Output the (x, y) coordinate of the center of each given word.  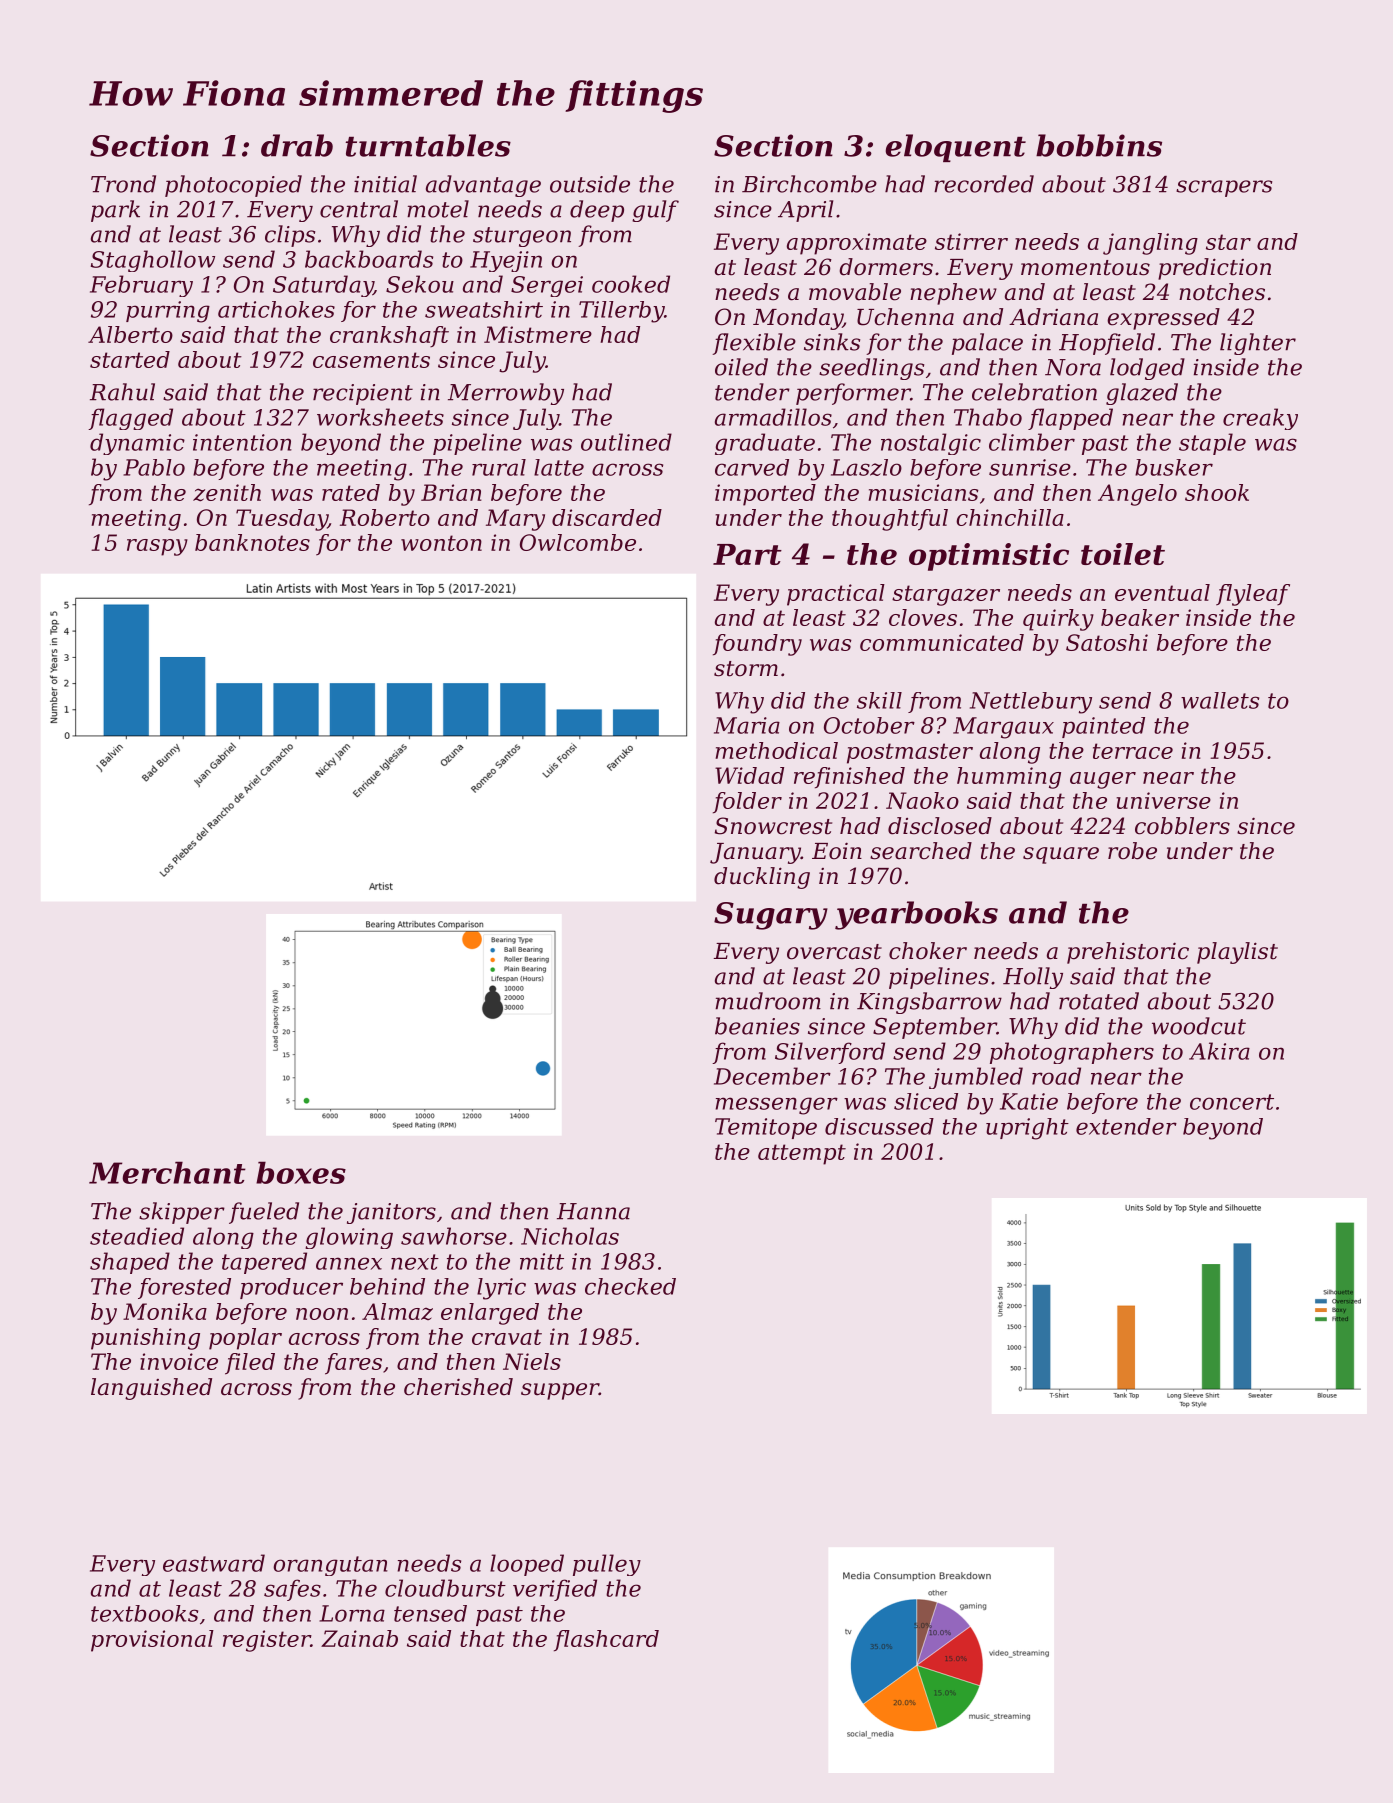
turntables (428, 145)
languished (151, 1389)
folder (747, 803)
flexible (754, 344)
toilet (1123, 554)
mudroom (768, 1001)
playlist (1237, 953)
